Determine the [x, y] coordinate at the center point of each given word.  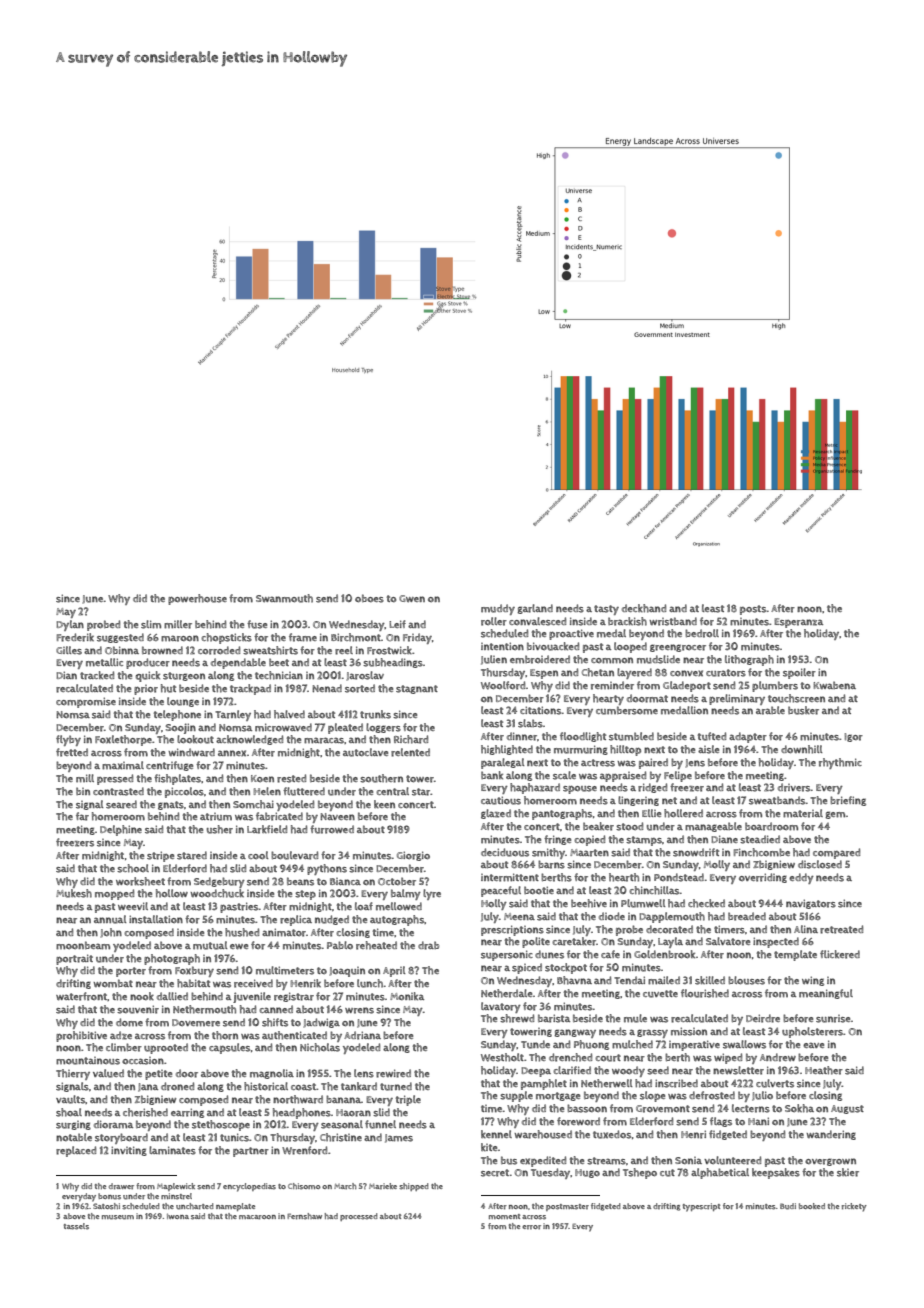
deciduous [505, 852]
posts [753, 610]
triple [408, 1100]
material [803, 813]
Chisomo [304, 1186]
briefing [848, 801]
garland [535, 609]
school [133, 868]
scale [564, 775]
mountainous [88, 1061]
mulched [632, 1044]
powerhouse [197, 599]
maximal [123, 765]
